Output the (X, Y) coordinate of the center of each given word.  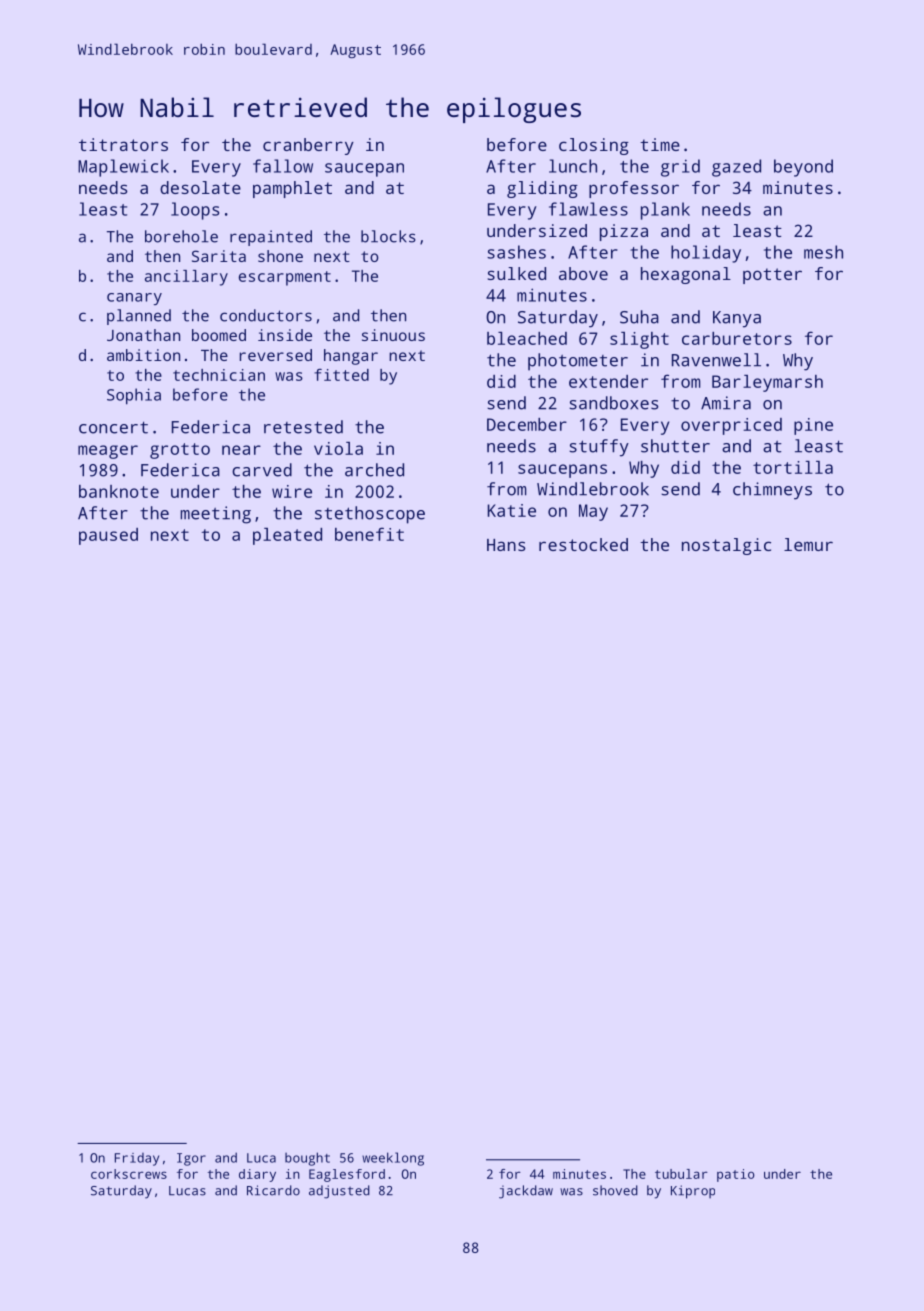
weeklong (393, 1159)
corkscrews (129, 1174)
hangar (351, 357)
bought (307, 1159)
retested (303, 427)
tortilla (793, 467)
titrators (123, 144)
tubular (681, 1174)
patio (736, 1175)
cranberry (308, 146)
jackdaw (526, 1192)
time (660, 144)
